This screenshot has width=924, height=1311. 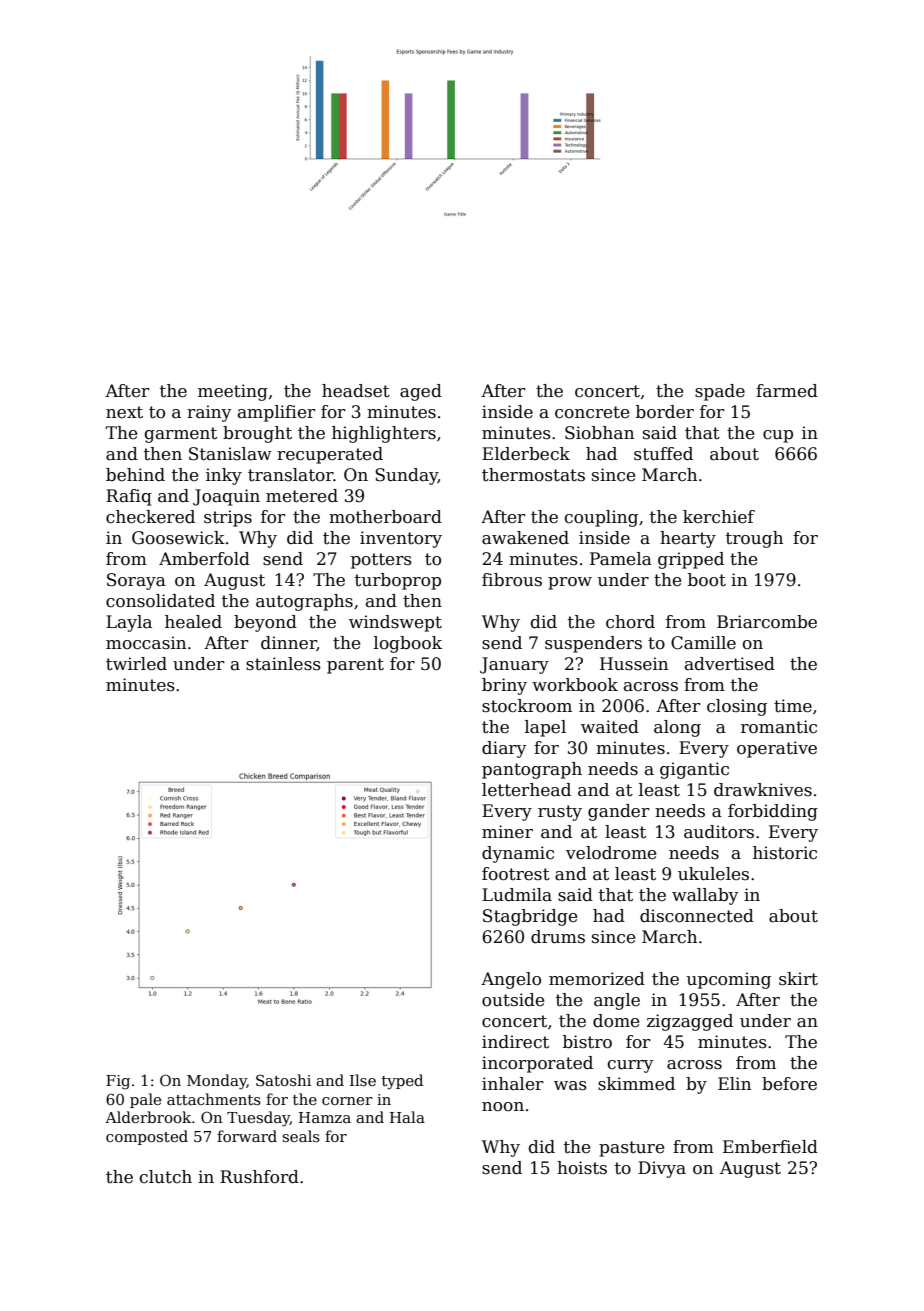 I want to click on chord, so click(x=630, y=622).
